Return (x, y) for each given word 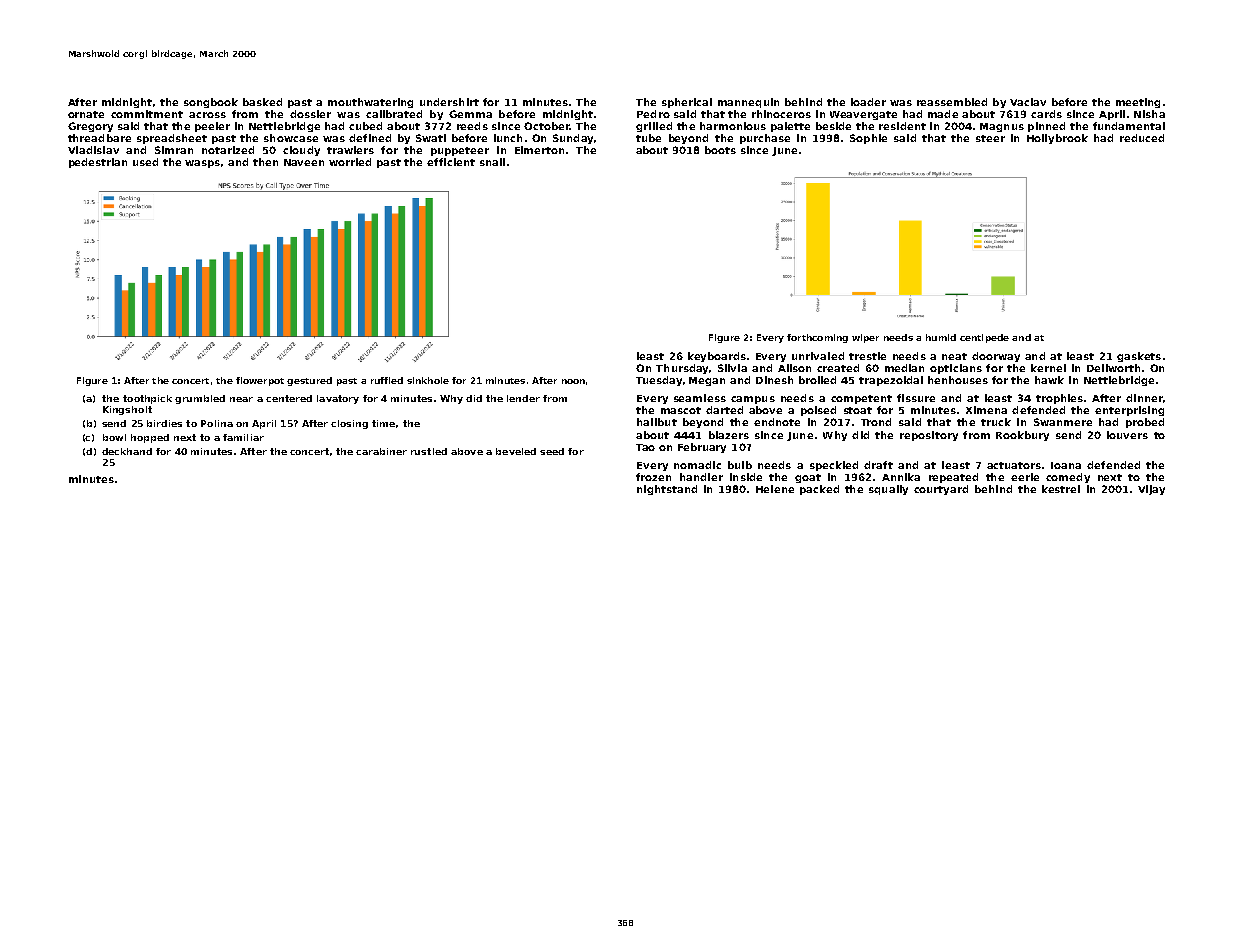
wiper (865, 338)
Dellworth (1113, 368)
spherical (687, 103)
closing (349, 424)
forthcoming (817, 338)
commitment (147, 114)
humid (941, 337)
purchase (765, 139)
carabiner (381, 451)
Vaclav (1028, 102)
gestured (309, 381)
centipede (984, 338)
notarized (228, 150)
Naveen (304, 162)
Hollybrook (1057, 139)
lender (523, 398)
